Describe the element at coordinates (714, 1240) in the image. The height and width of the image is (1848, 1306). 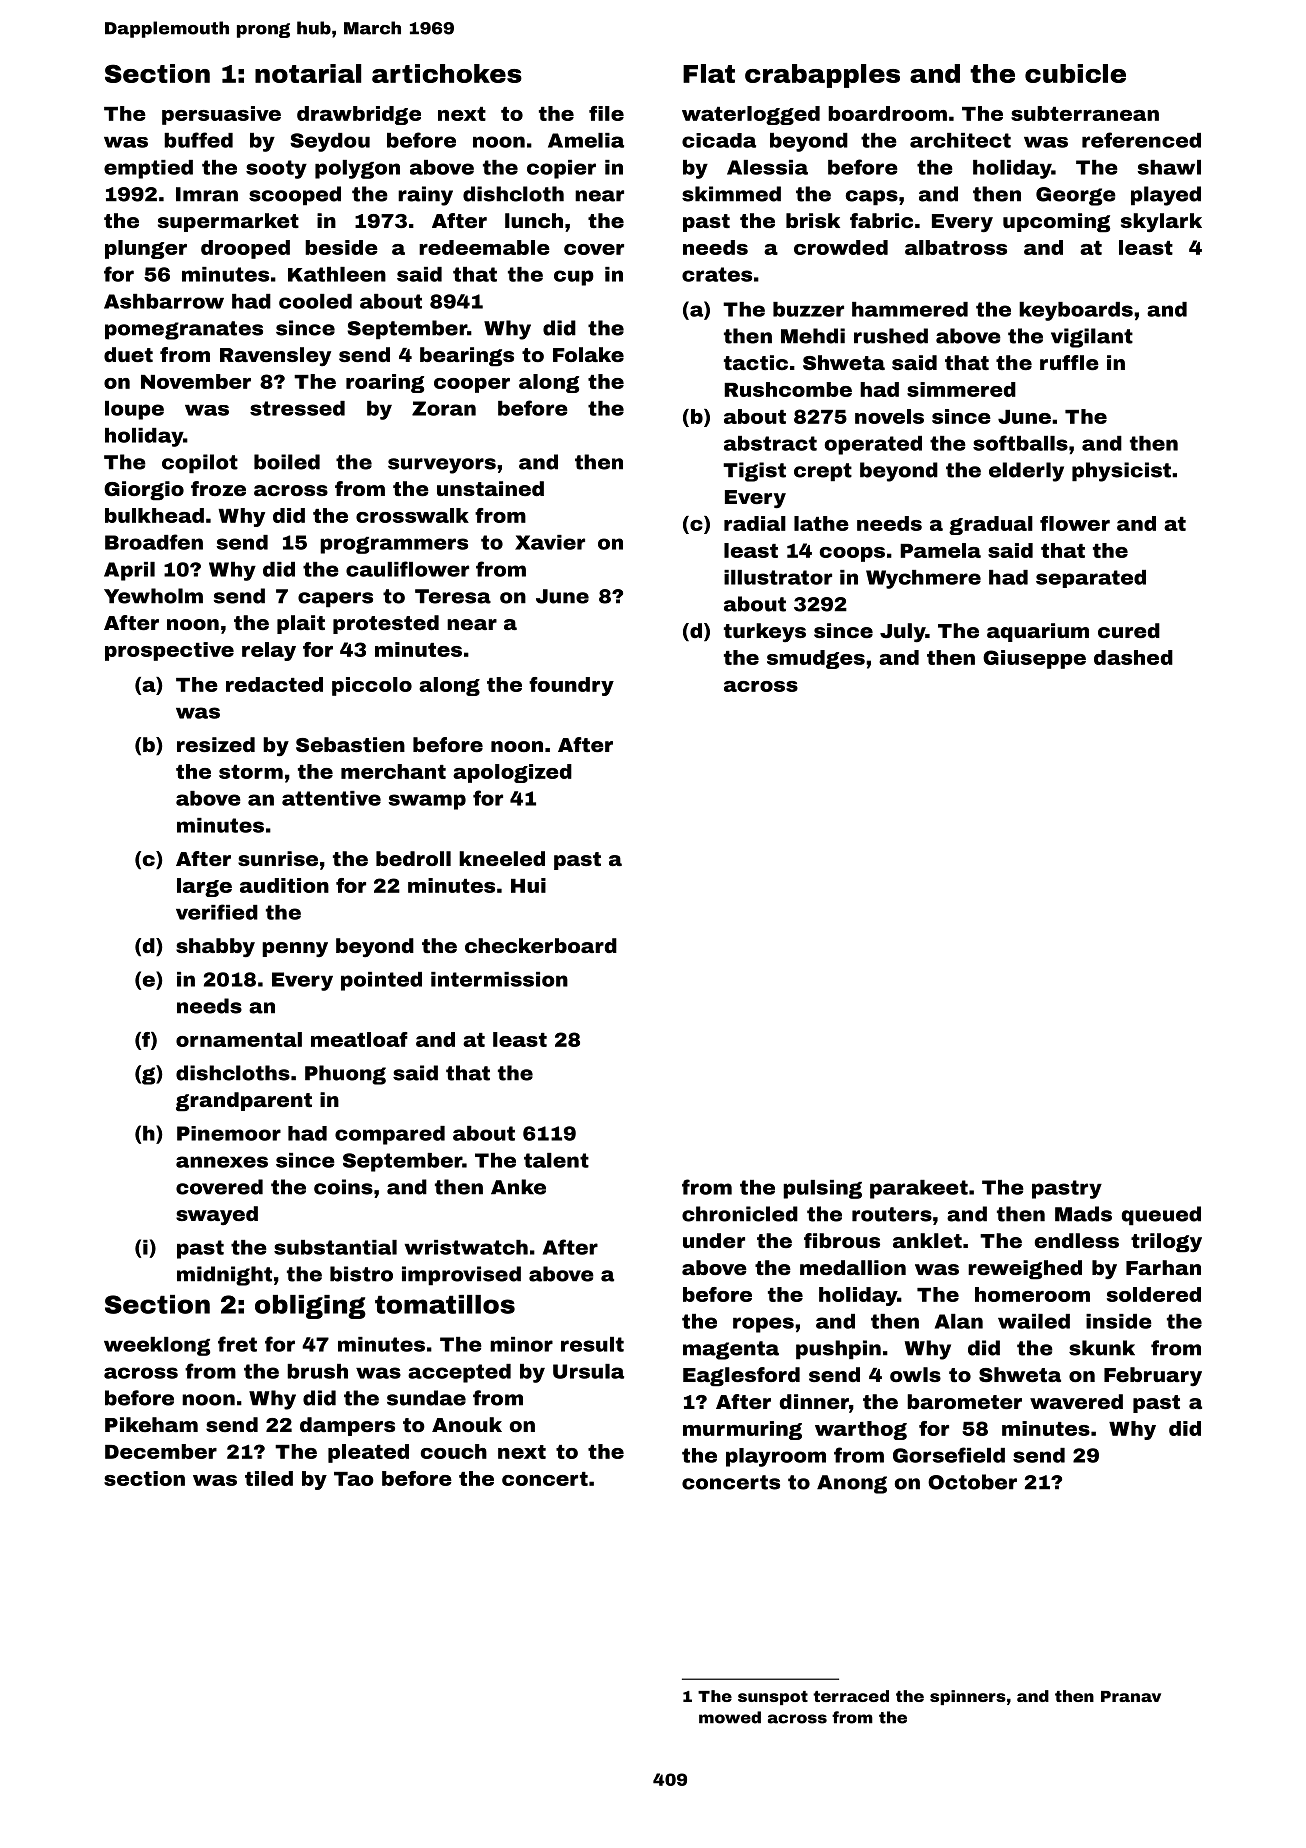
I see `under` at that location.
